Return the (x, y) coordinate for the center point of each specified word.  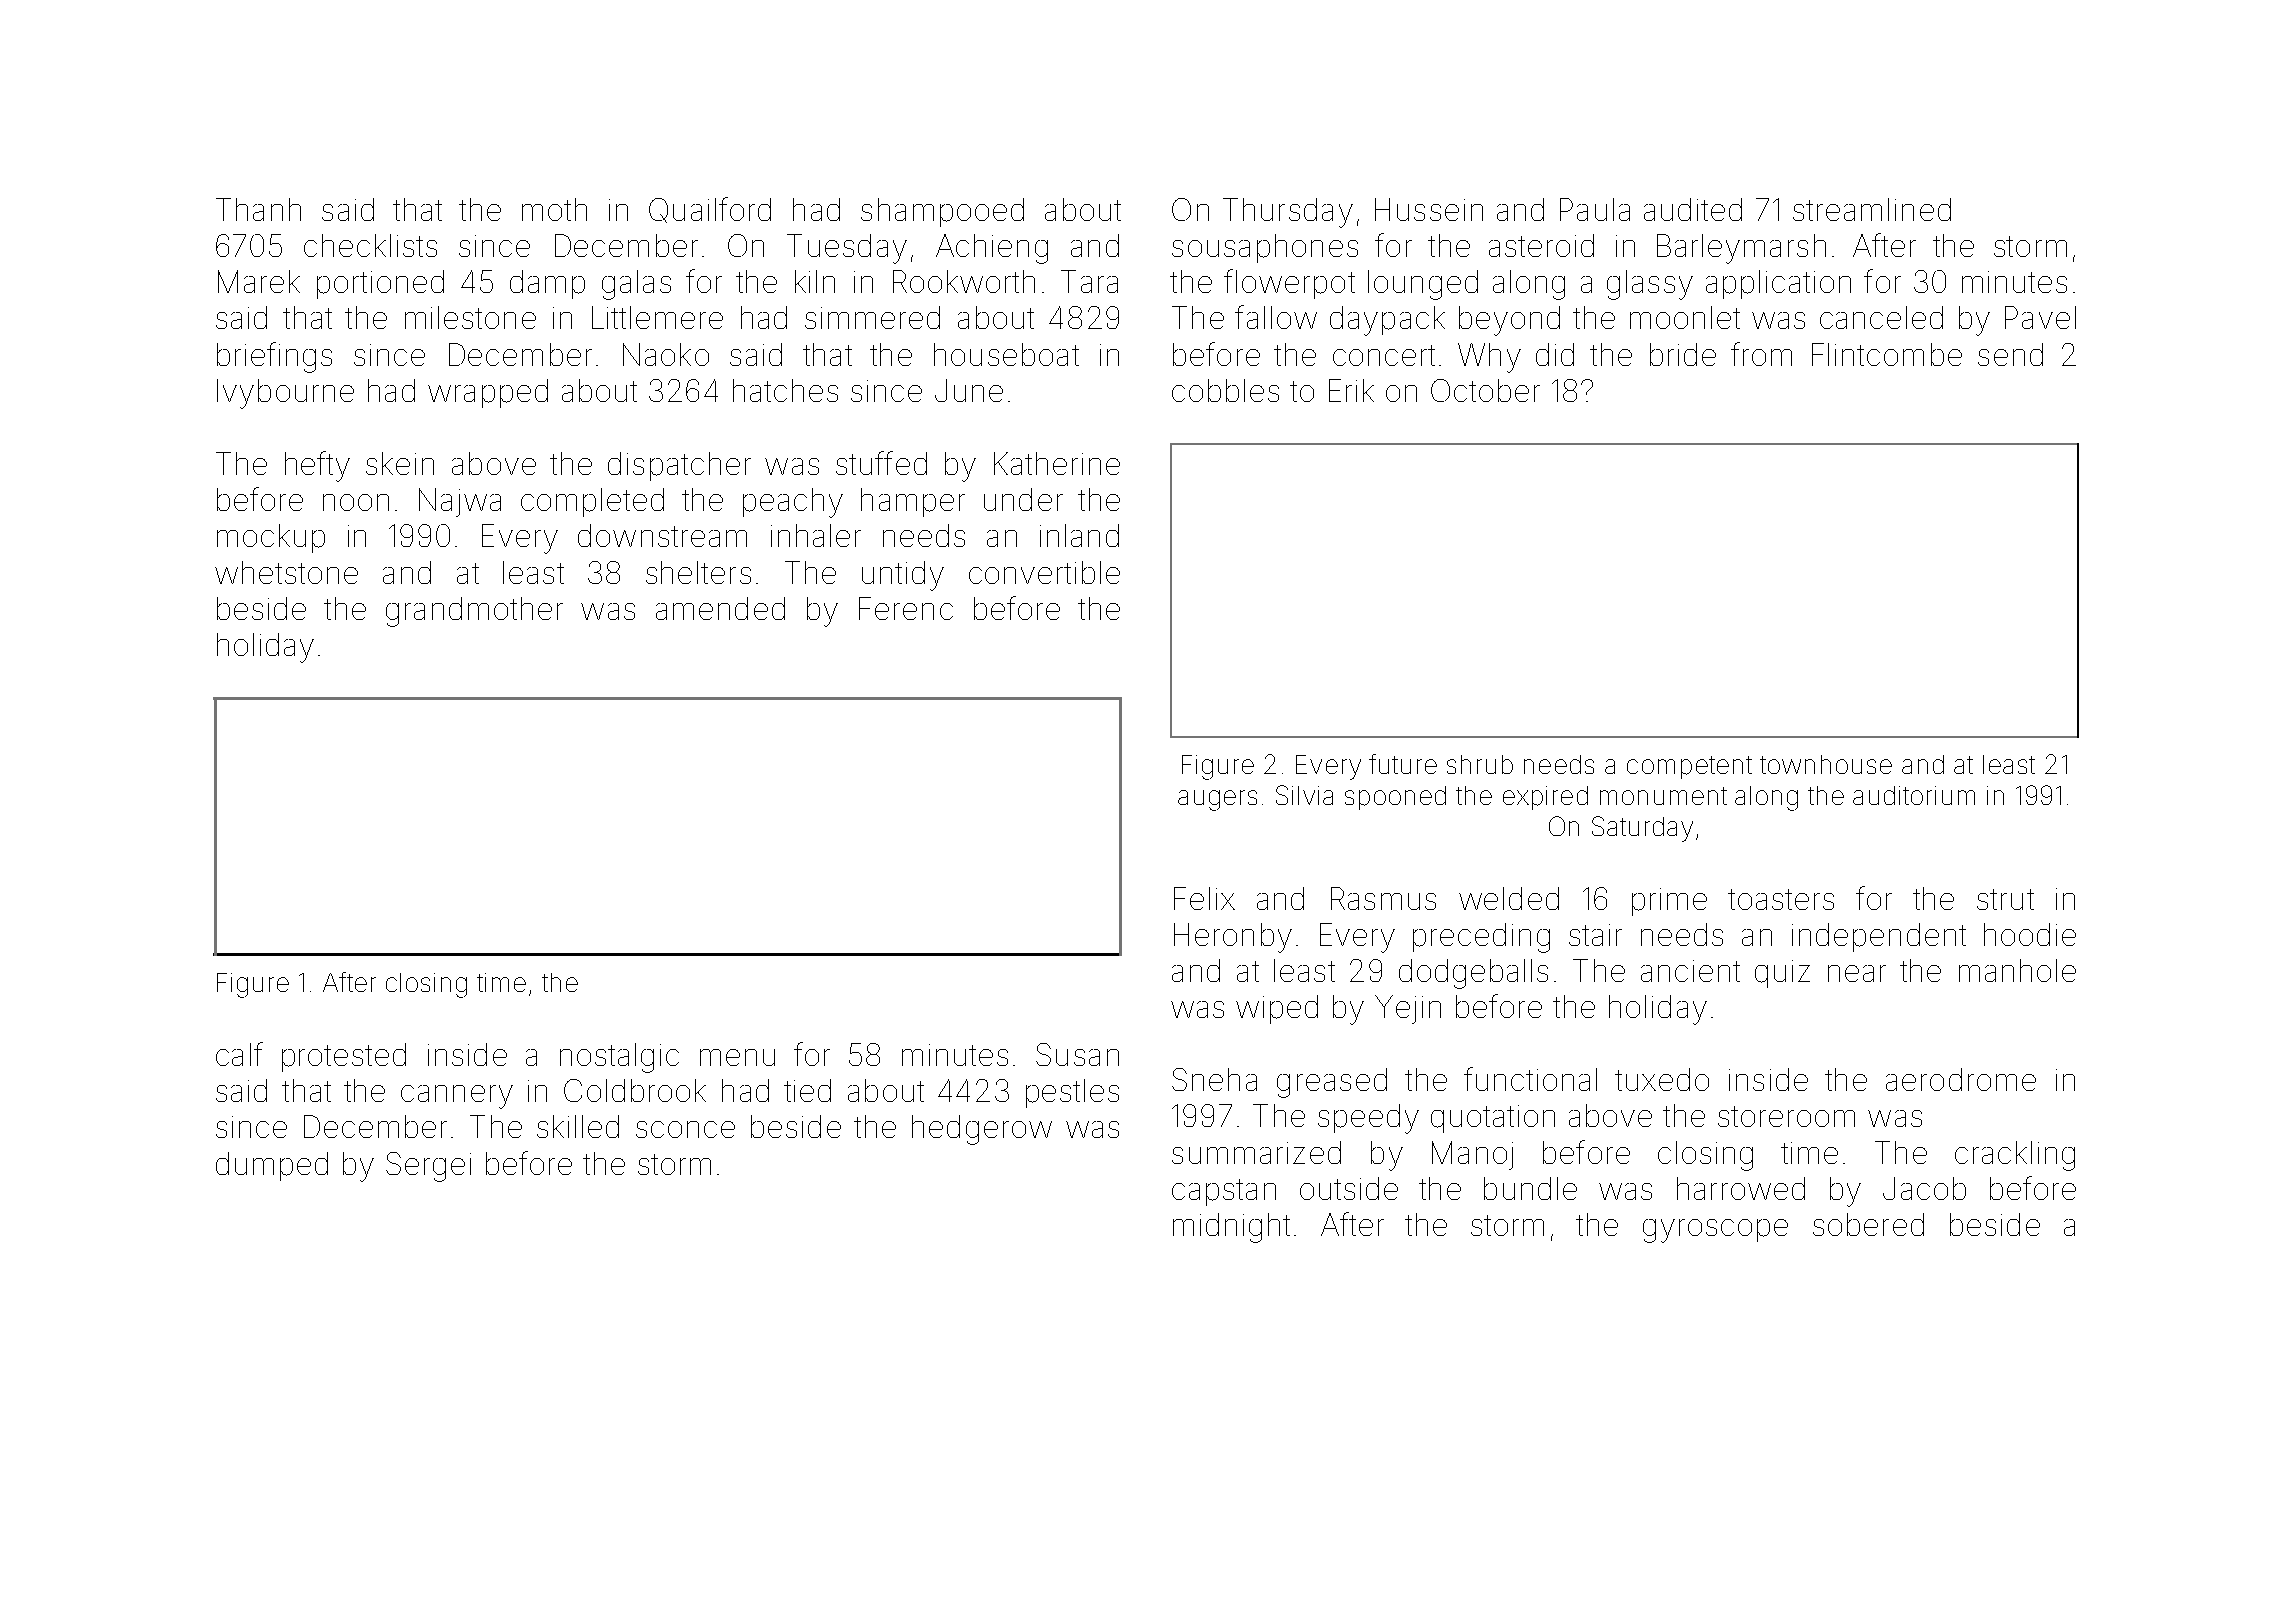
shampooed (942, 212)
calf (239, 1054)
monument (1663, 796)
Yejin (1408, 1009)
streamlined (1872, 209)
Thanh (258, 209)
